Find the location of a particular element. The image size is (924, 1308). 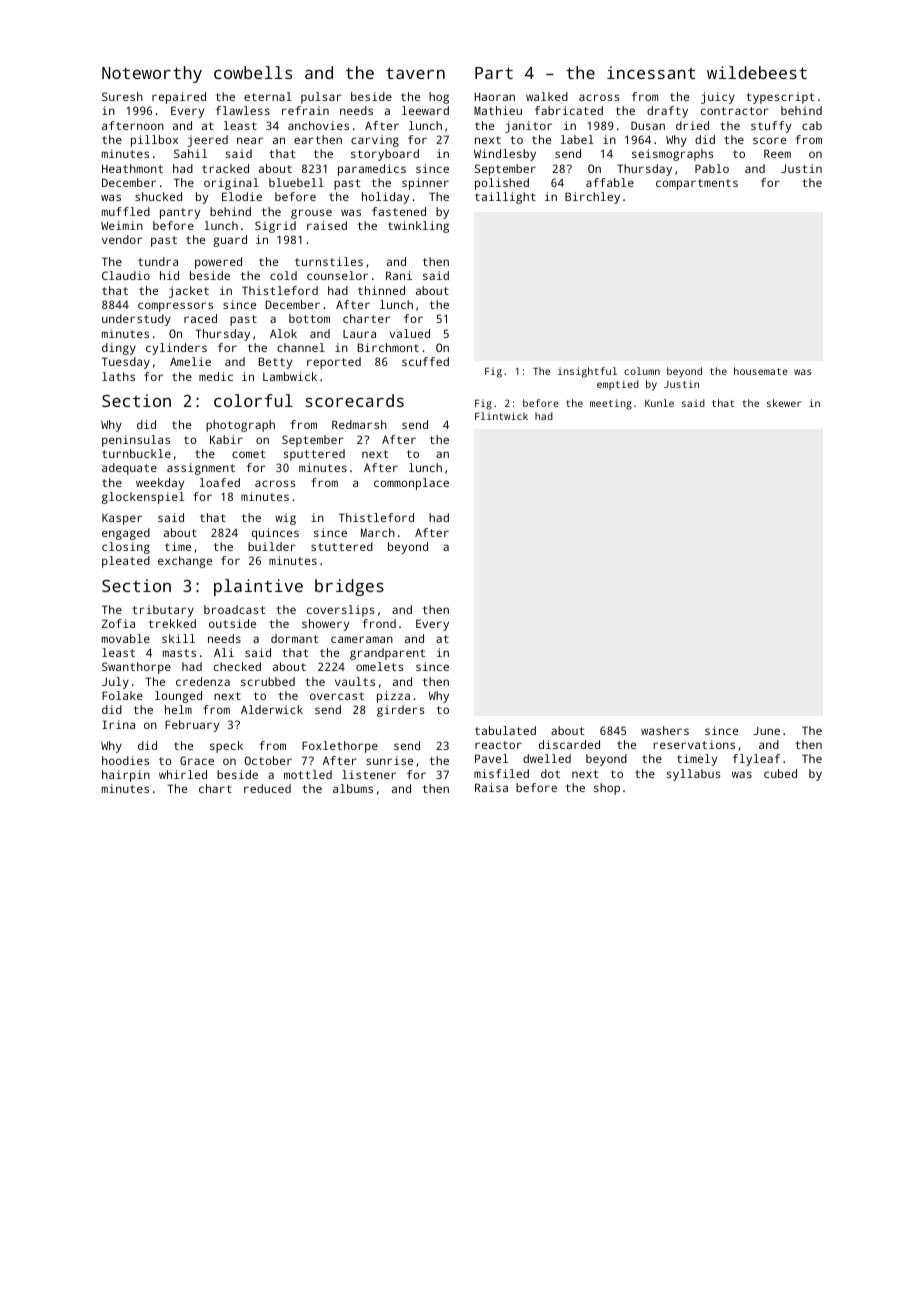

cowbells is located at coordinates (253, 72).
